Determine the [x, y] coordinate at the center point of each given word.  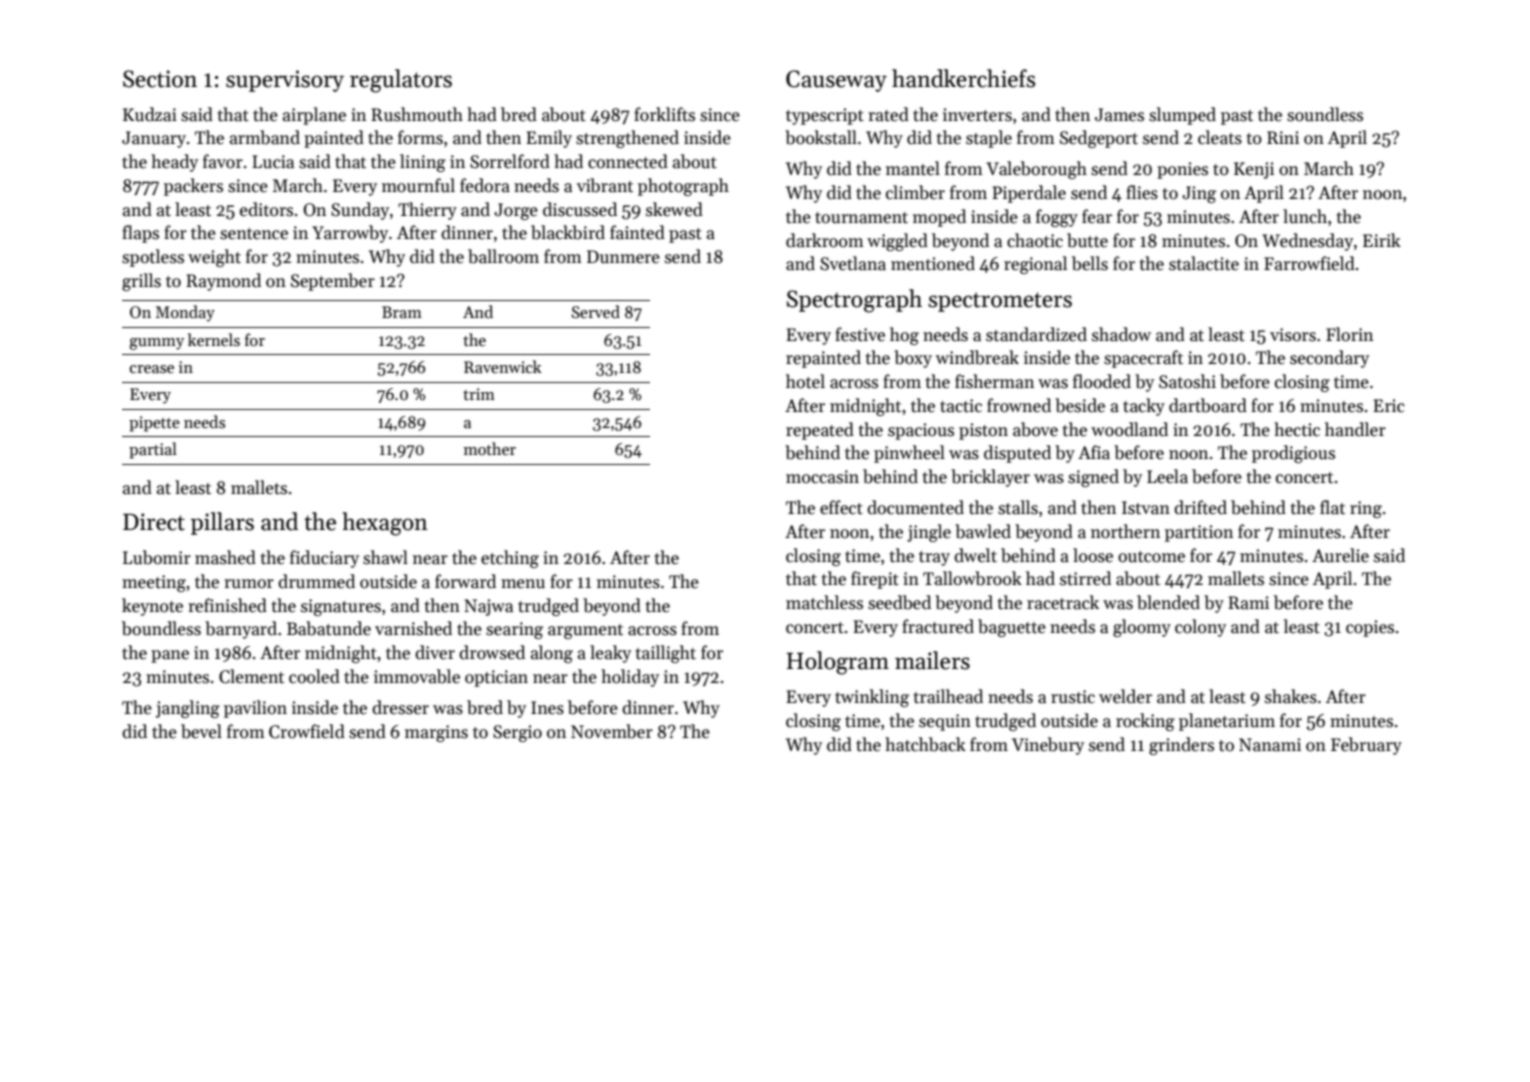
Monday [185, 313]
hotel [805, 381]
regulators [401, 81]
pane [170, 656]
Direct [154, 522]
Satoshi [1187, 381]
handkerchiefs [963, 78]
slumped [1182, 116]
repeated [820, 431]
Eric [1389, 406]
